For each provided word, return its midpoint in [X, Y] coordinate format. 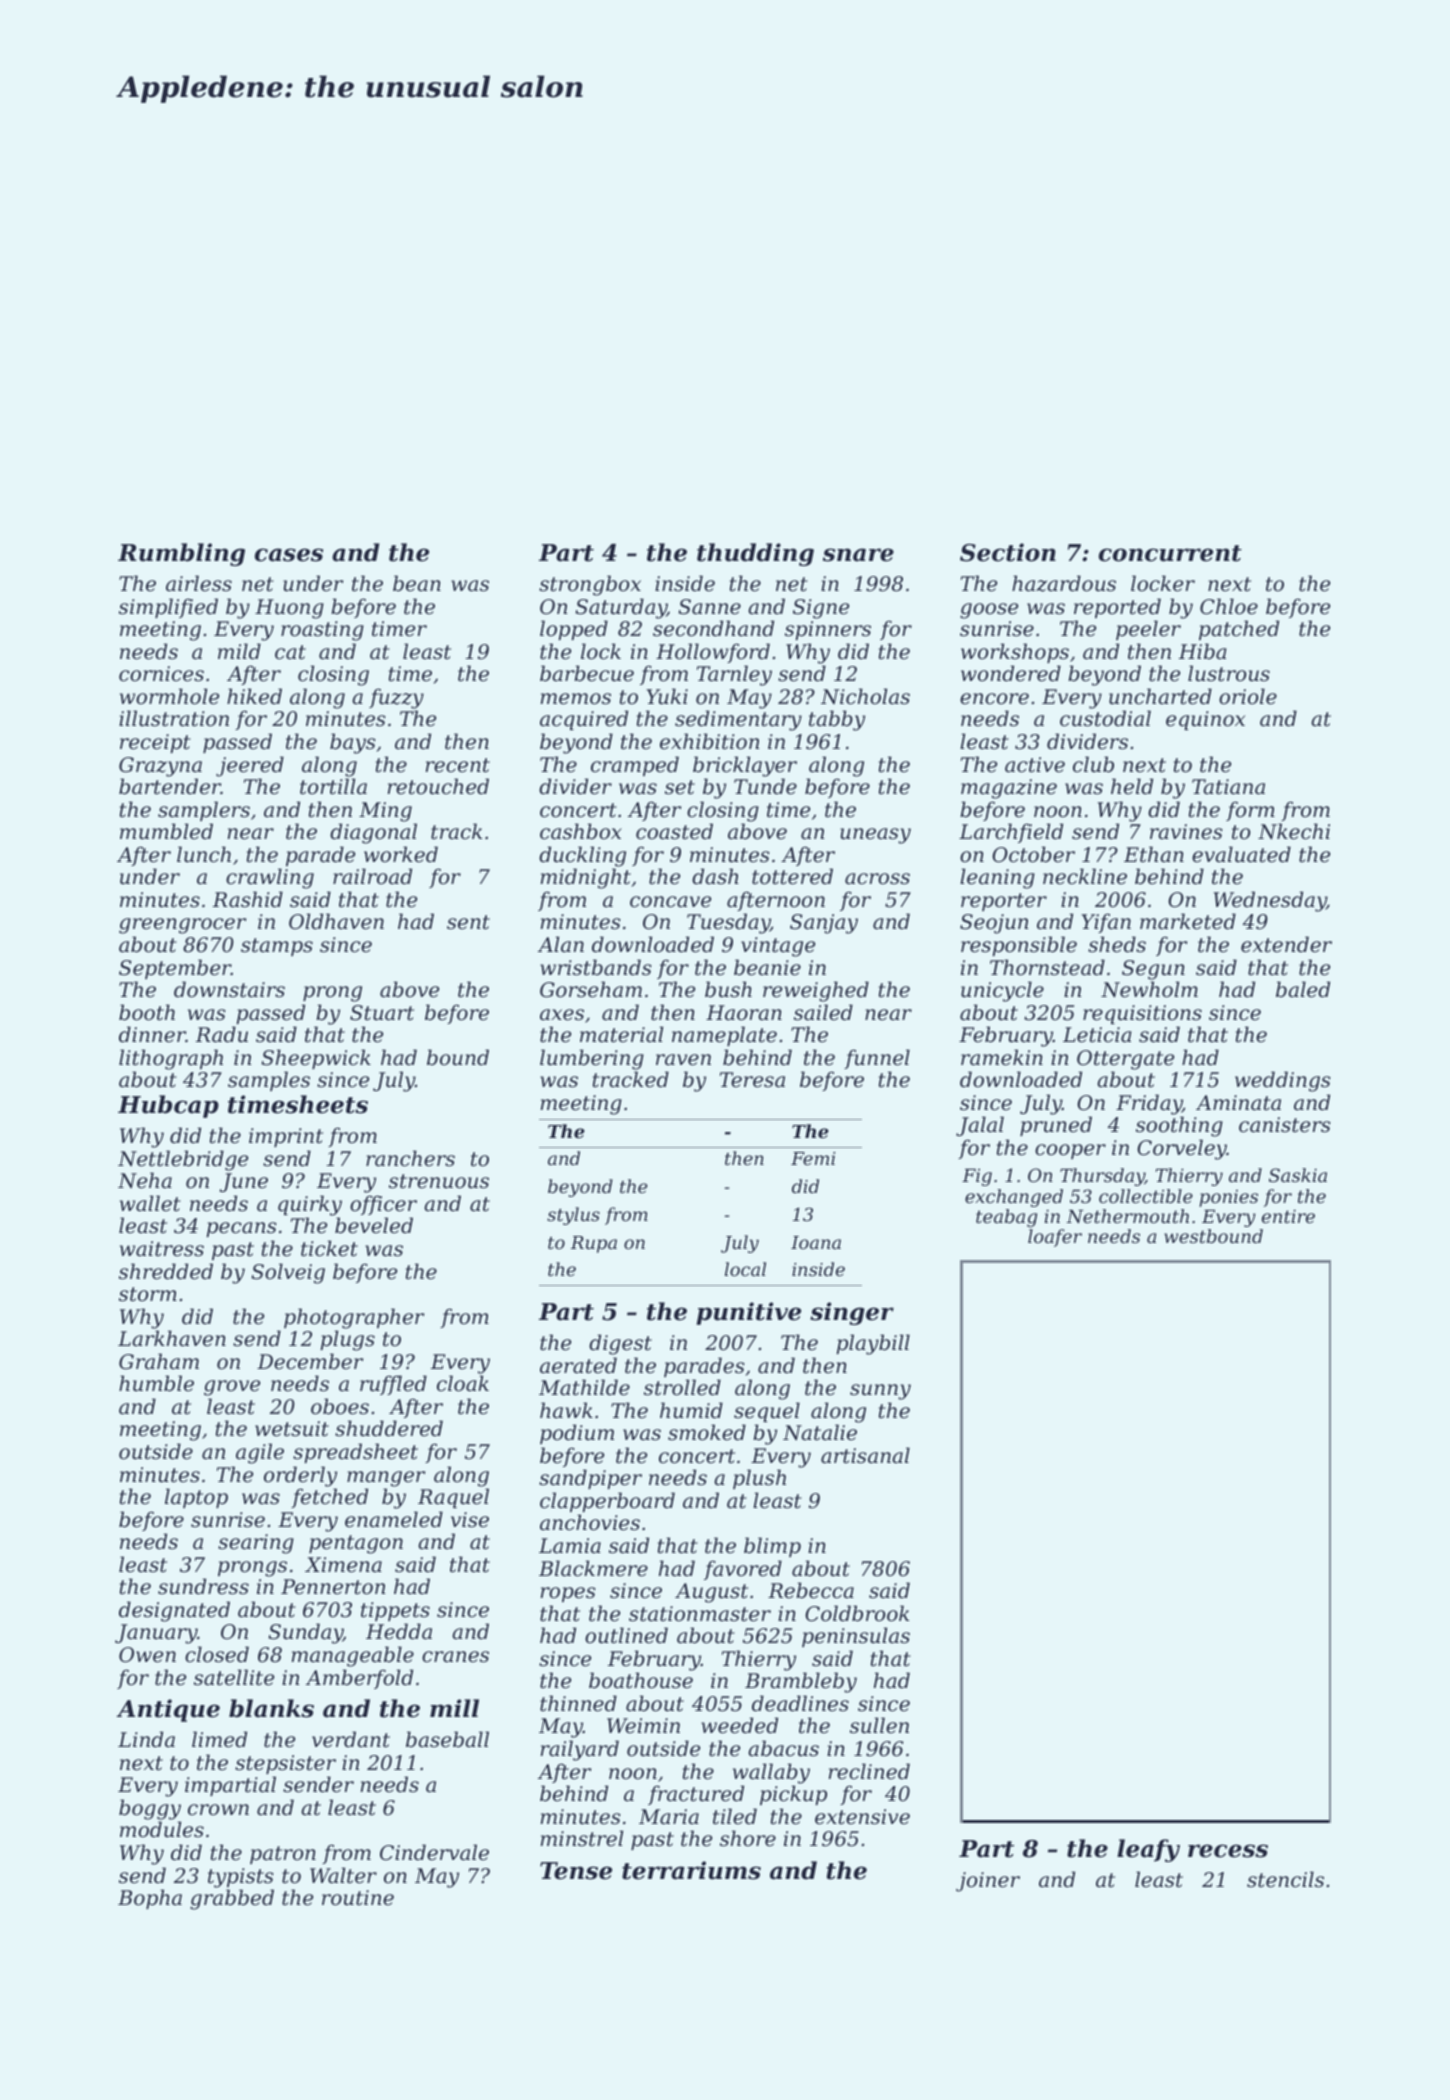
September [175, 969]
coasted [674, 831]
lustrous [1229, 673]
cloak [463, 1383]
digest [620, 1344]
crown [218, 1809]
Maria [669, 1817]
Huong [289, 609]
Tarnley [734, 675]
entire [1288, 1216]
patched [1239, 630]
